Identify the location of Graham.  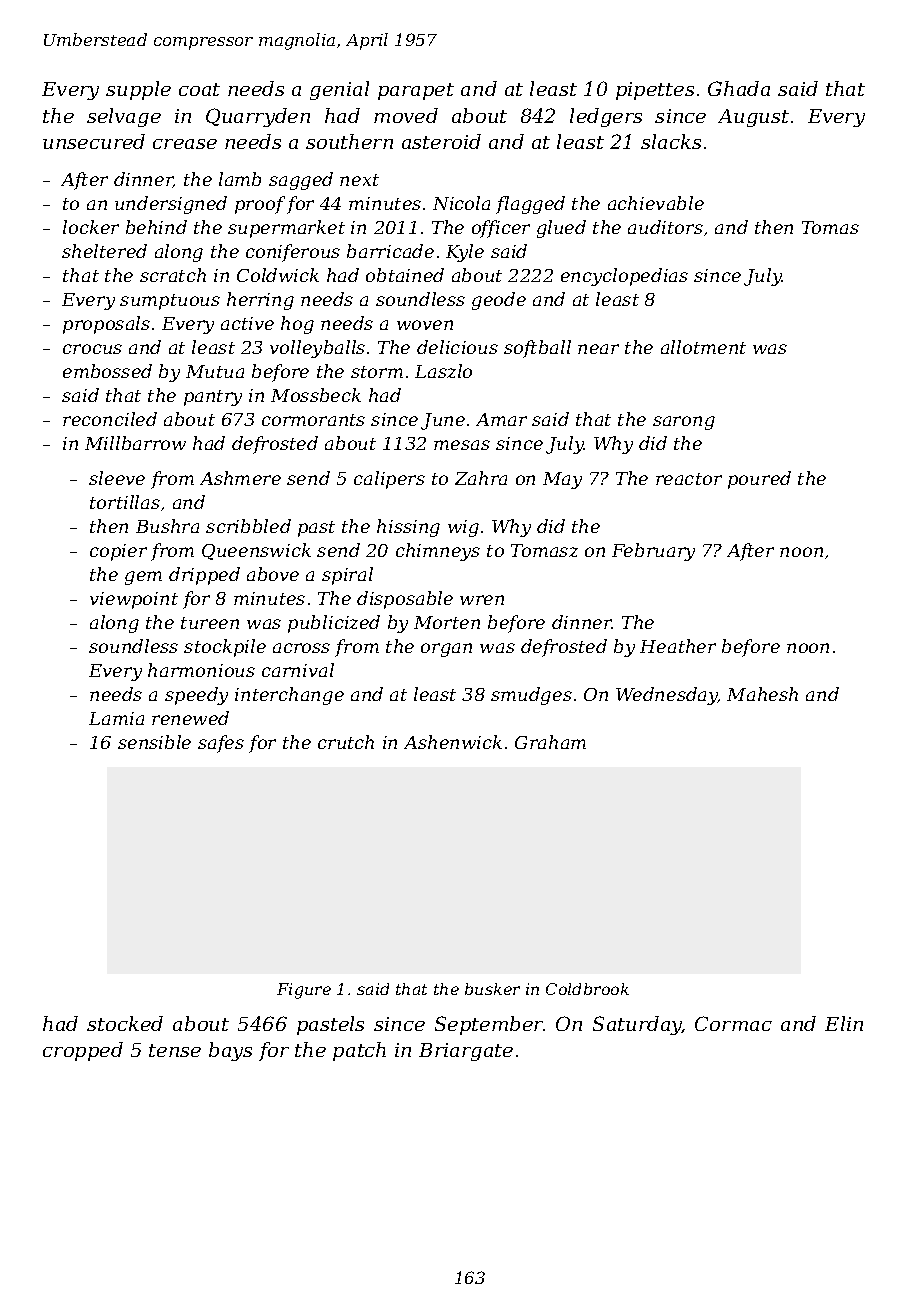
(550, 742).
